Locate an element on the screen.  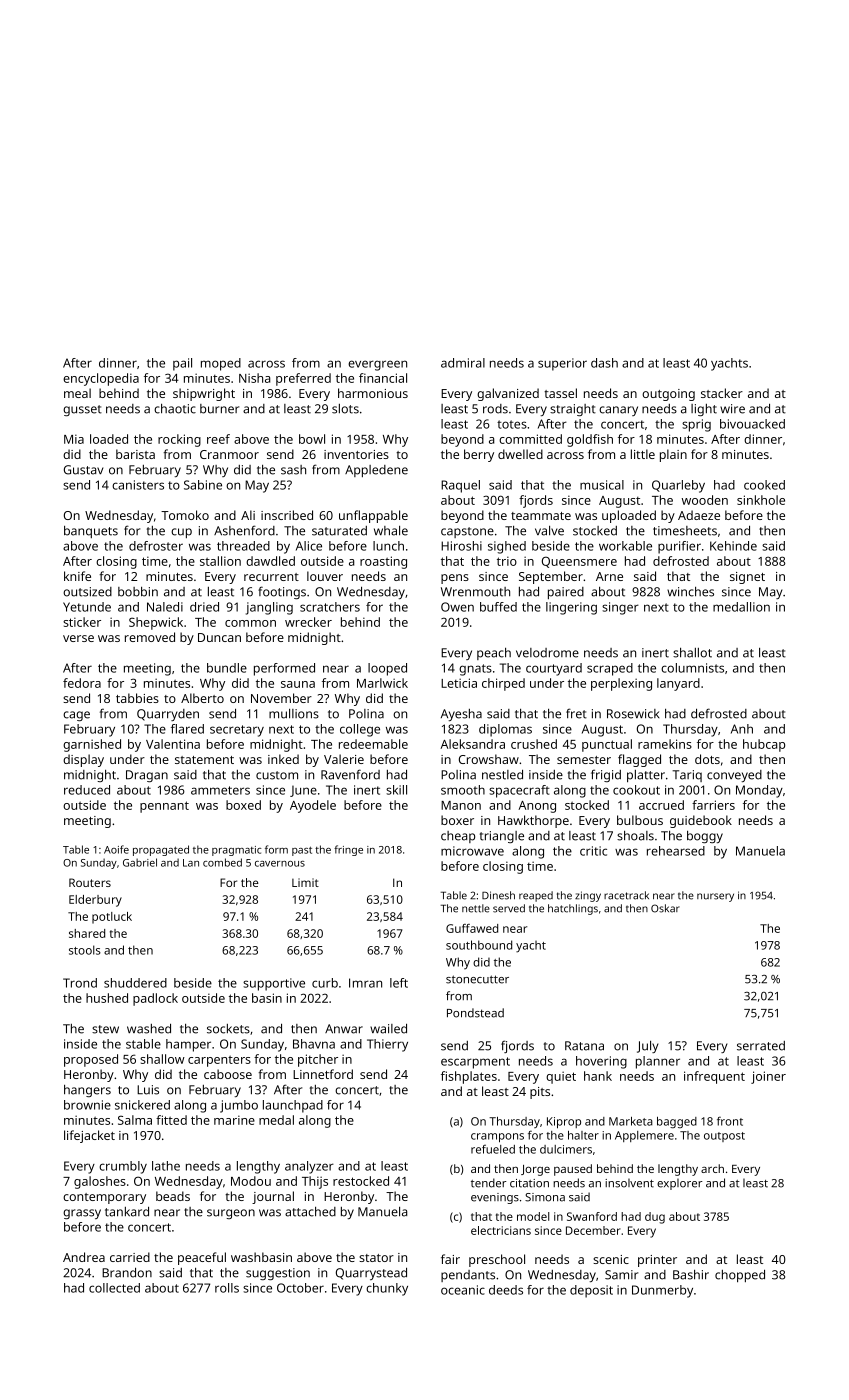
defroster is located at coordinates (156, 546).
